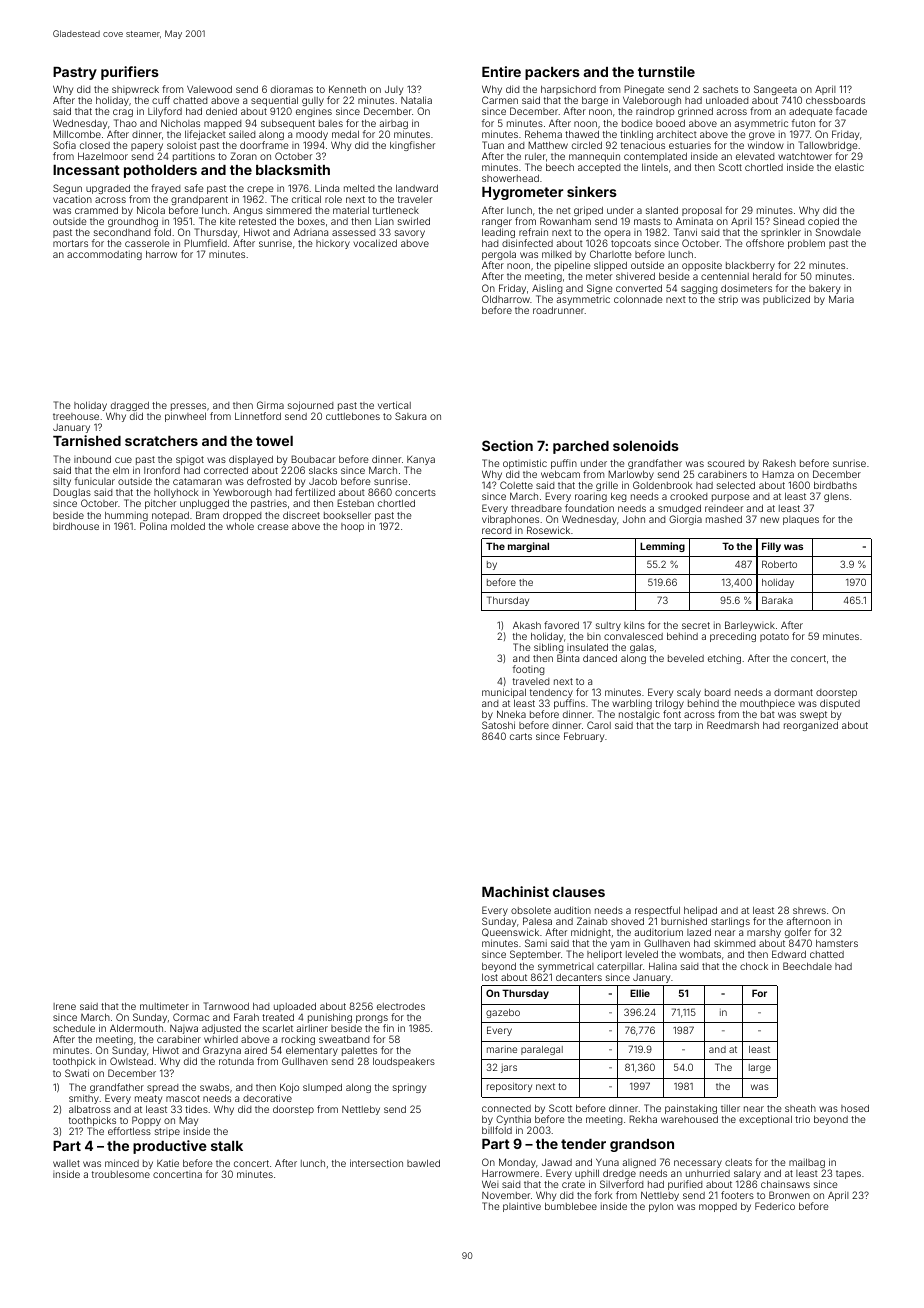  I want to click on hosed, so click(855, 1108).
